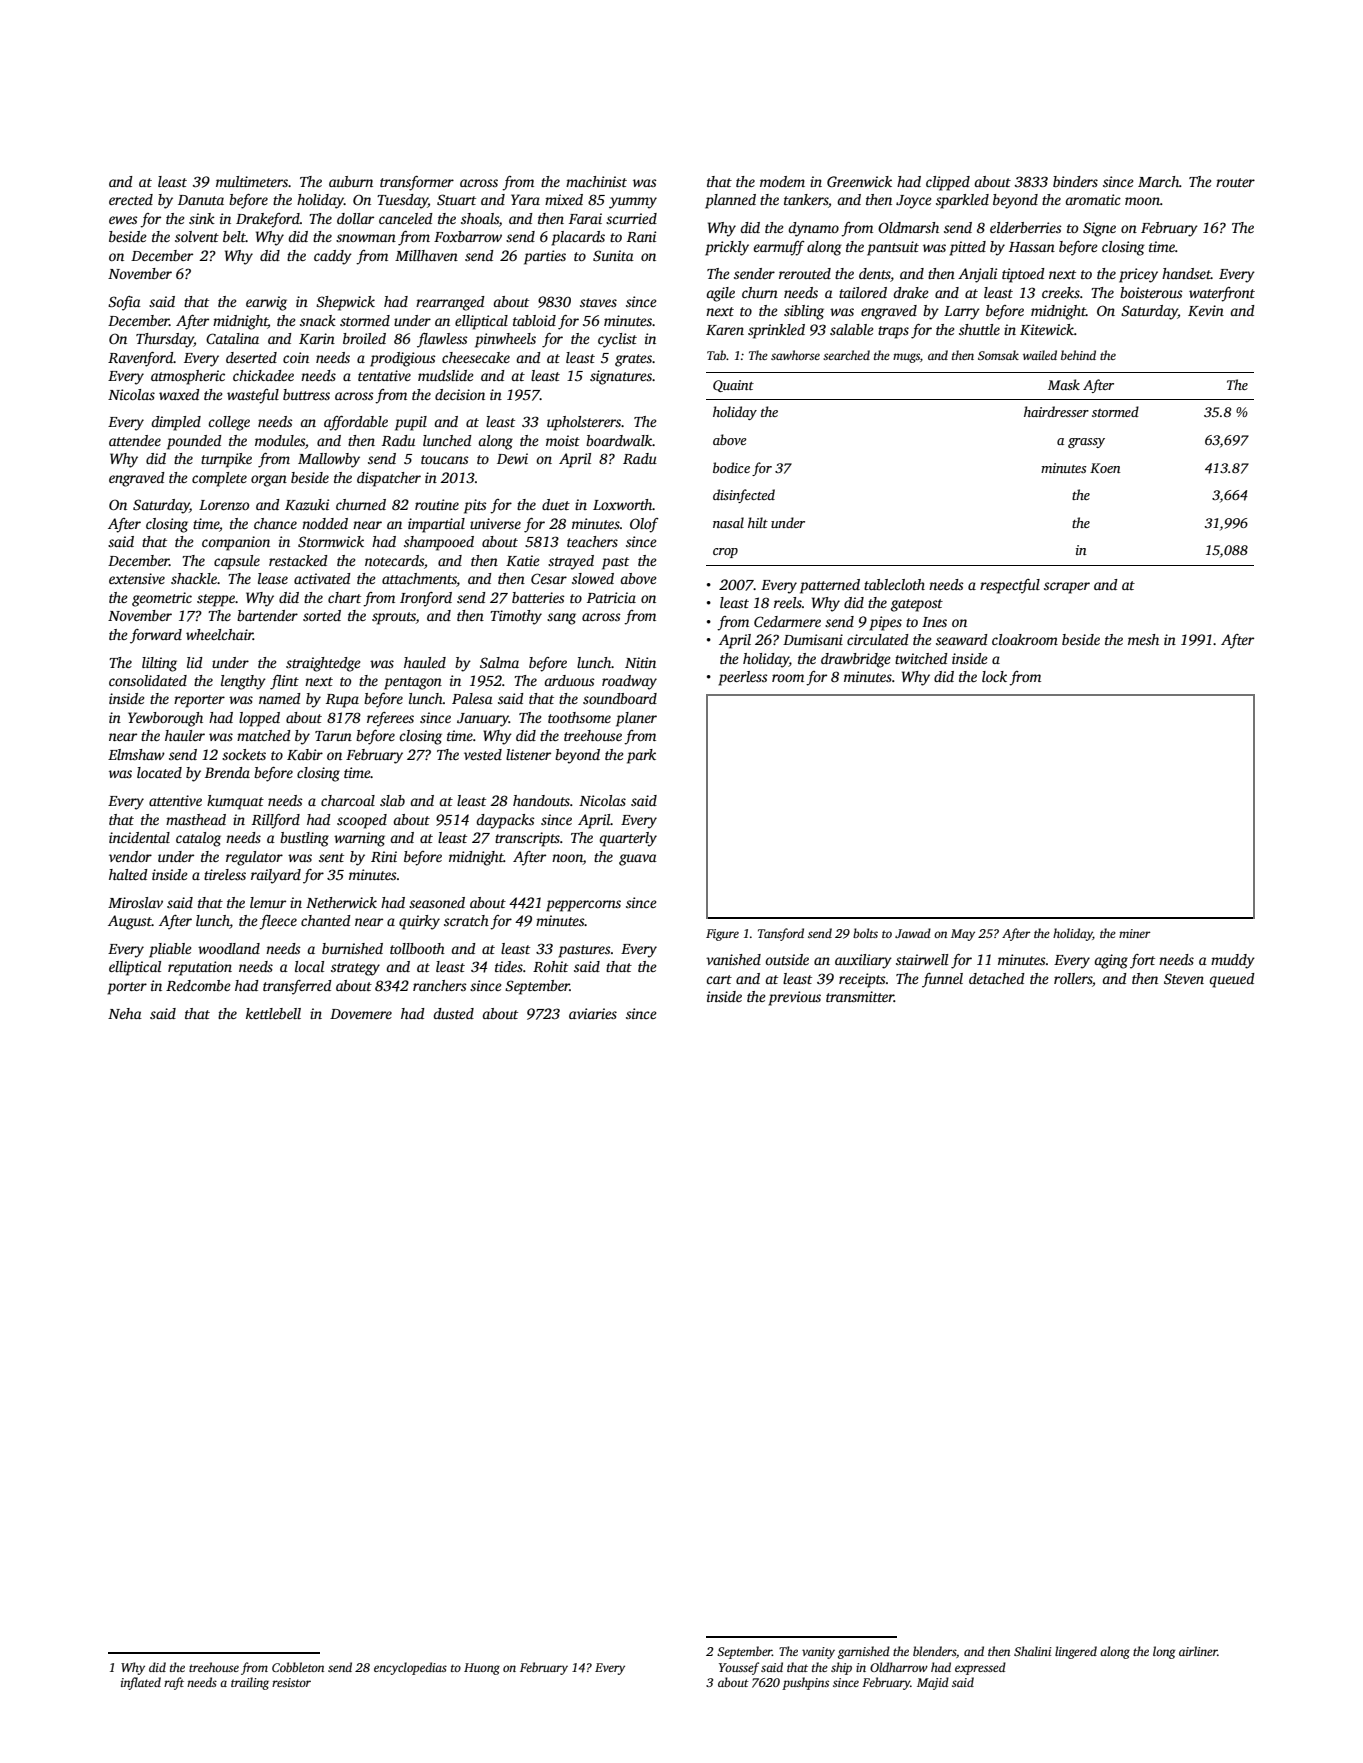 The height and width of the screenshot is (1763, 1363). Describe the element at coordinates (1047, 329) in the screenshot. I see `Kitewick` at that location.
